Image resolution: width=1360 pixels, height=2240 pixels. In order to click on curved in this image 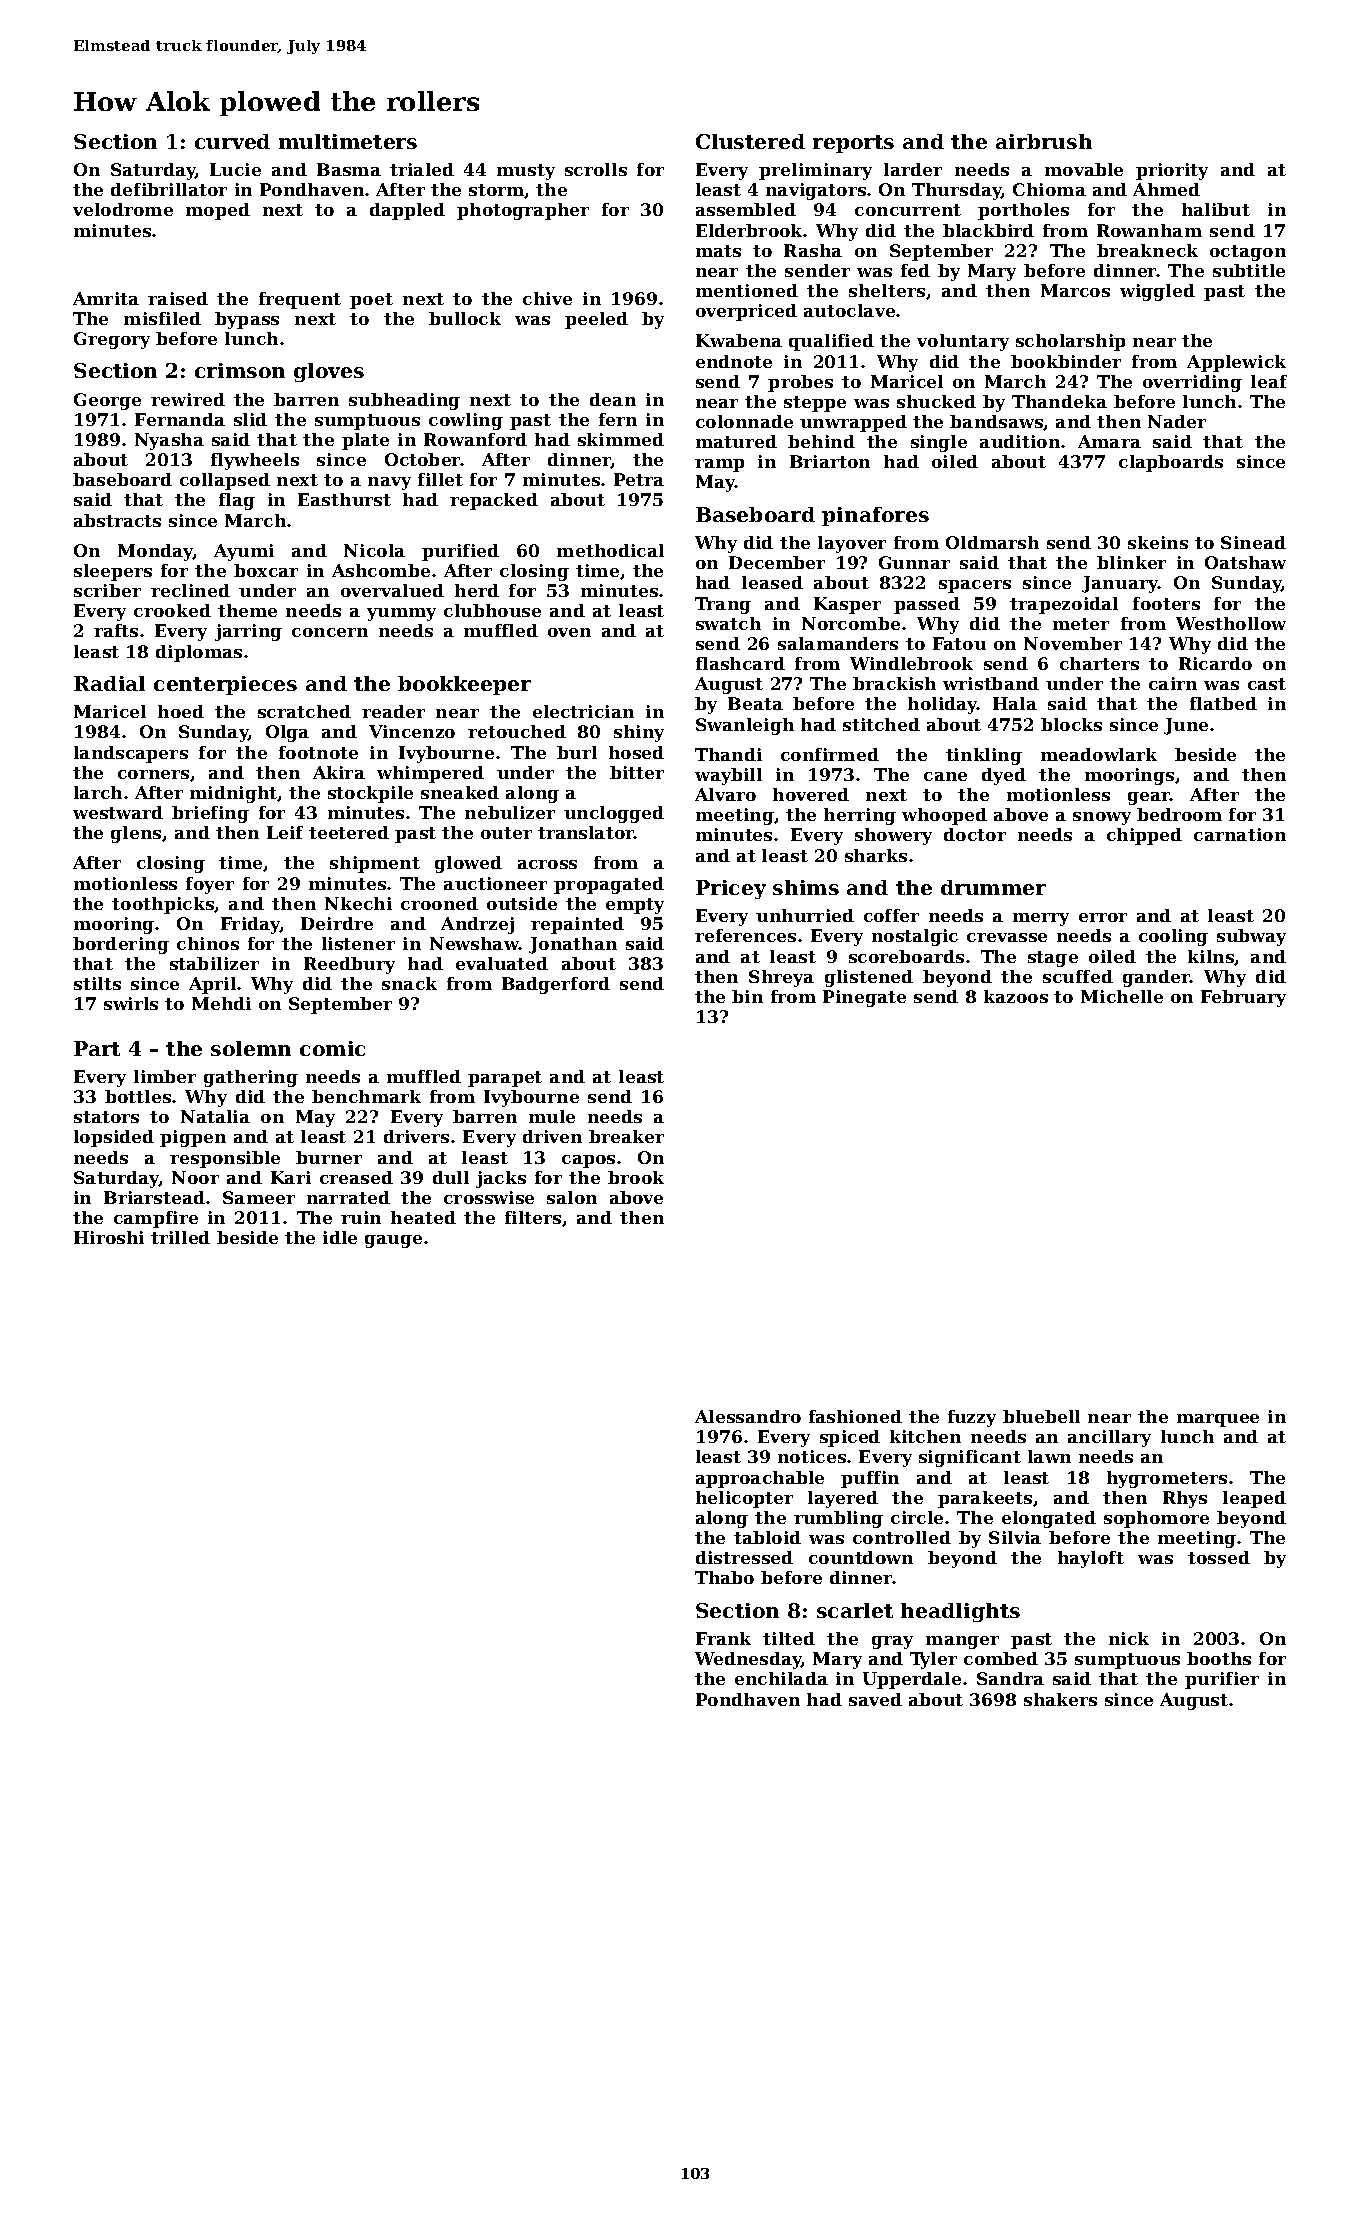, I will do `click(232, 141)`.
